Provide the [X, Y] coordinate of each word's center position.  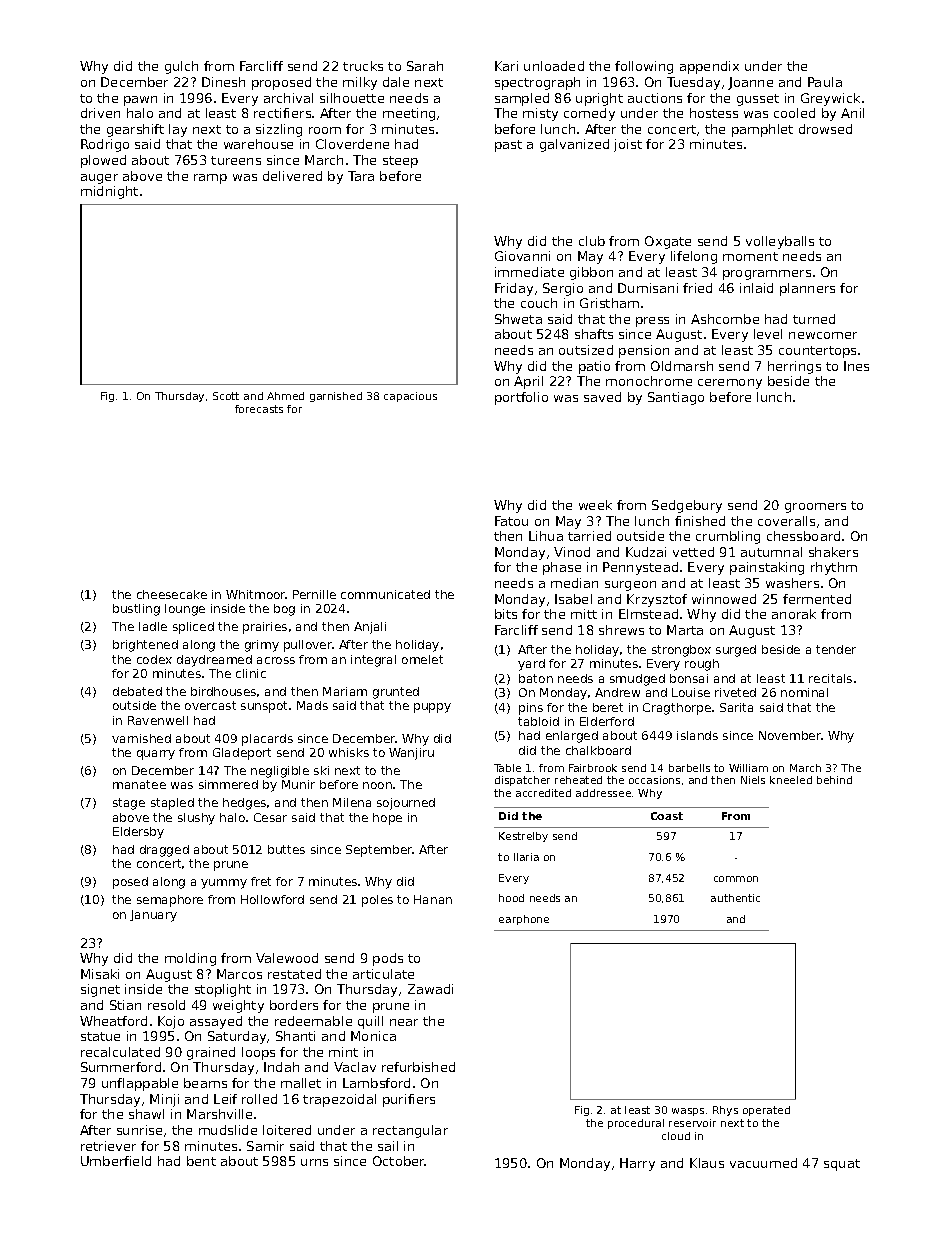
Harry [637, 1164]
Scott [226, 396]
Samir [265, 1146]
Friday [514, 289]
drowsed [825, 129]
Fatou [511, 521]
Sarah [425, 66]
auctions [655, 98]
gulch [181, 67]
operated [766, 1111]
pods [388, 959]
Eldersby [138, 833]
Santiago [676, 398]
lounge [185, 610]
